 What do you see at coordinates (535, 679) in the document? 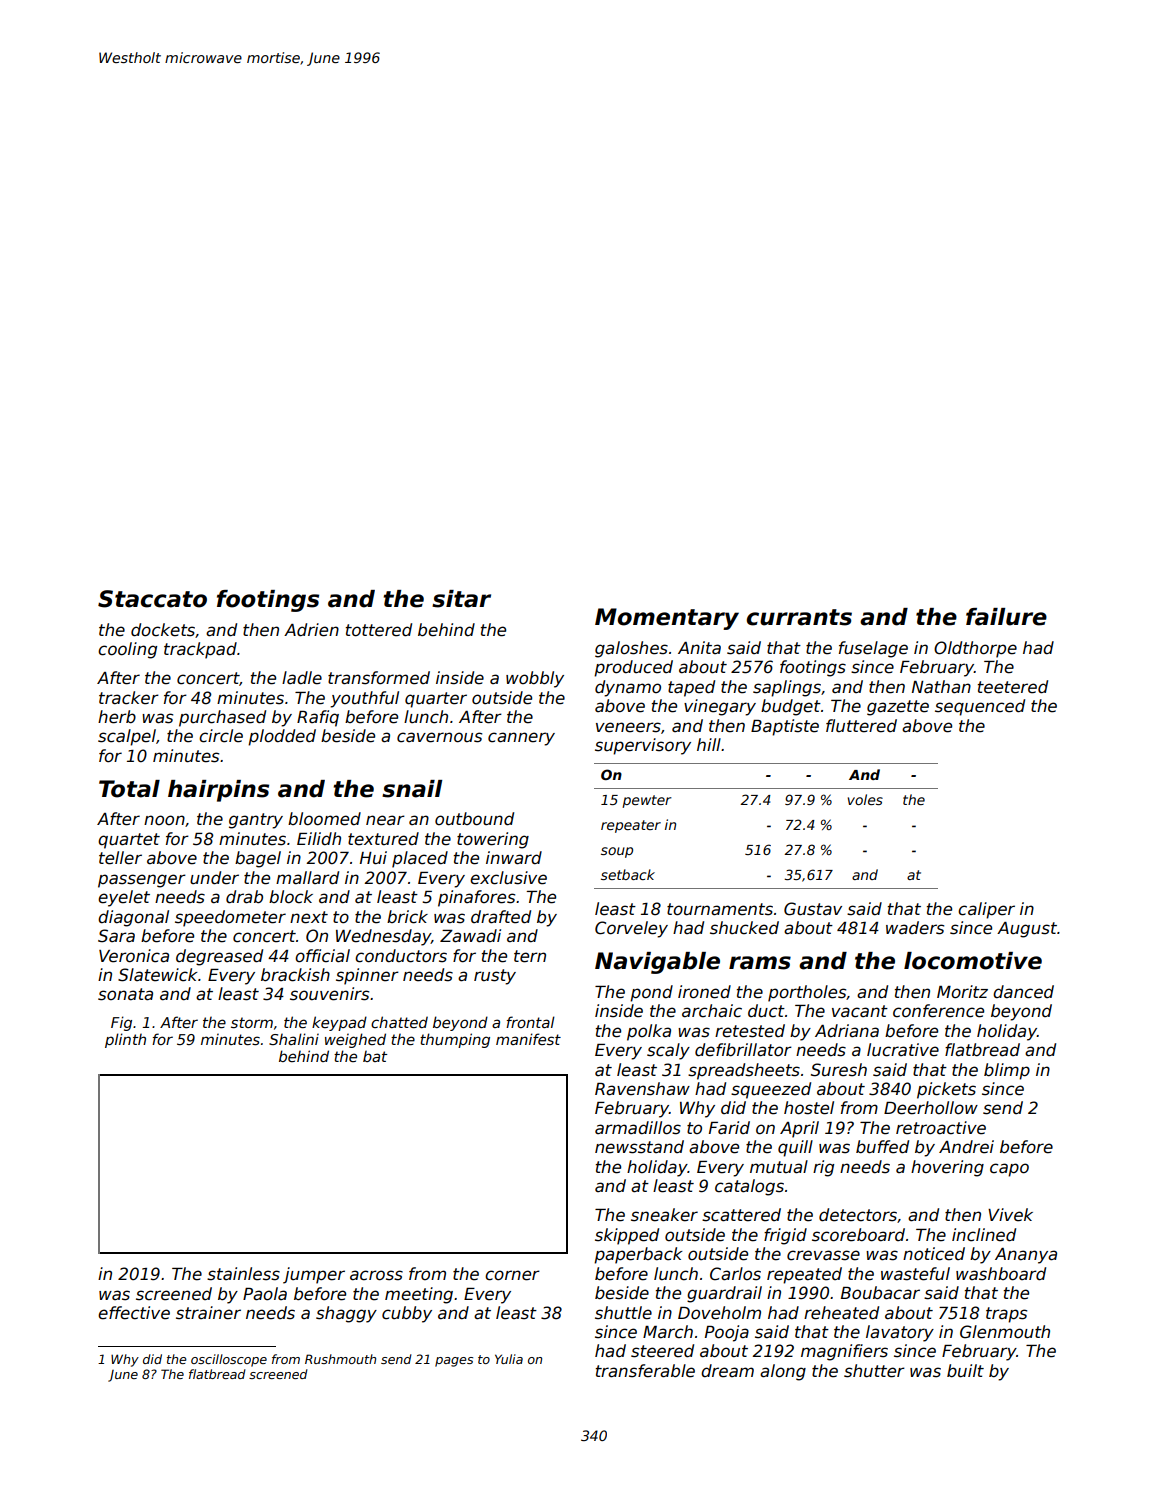
I see `wobbly` at bounding box center [535, 679].
